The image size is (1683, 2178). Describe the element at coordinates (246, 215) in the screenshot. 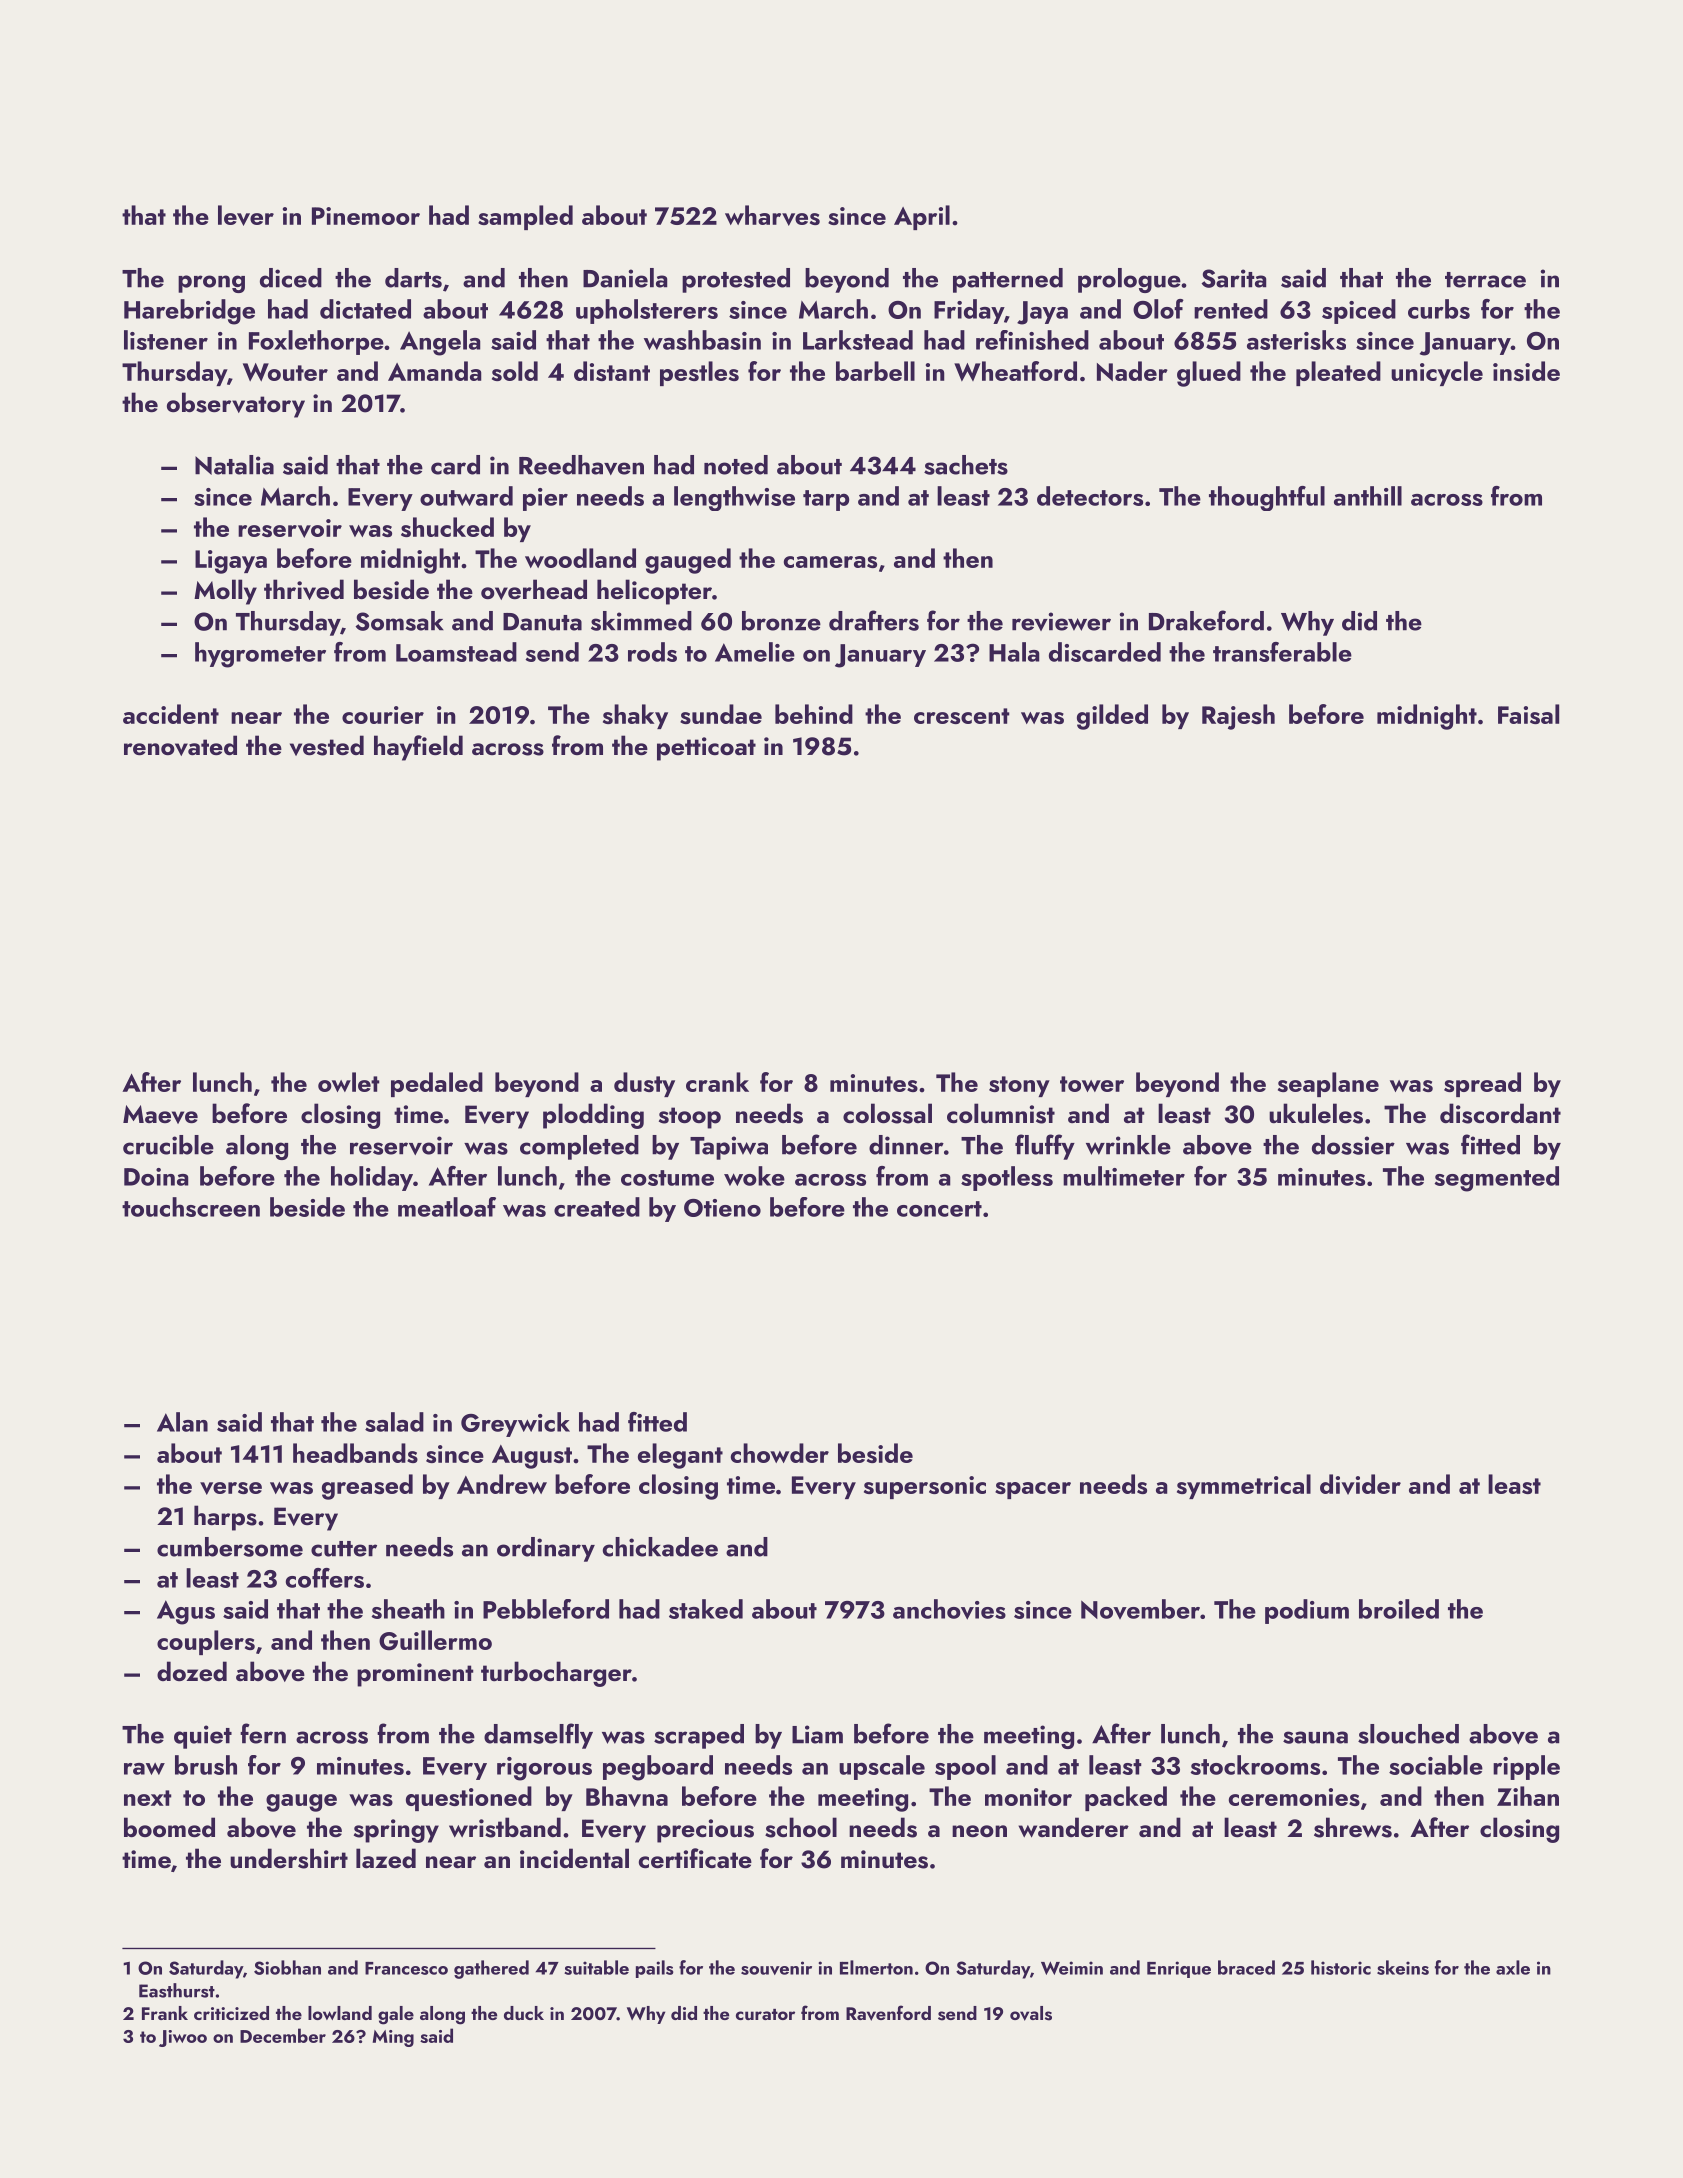

I see `lever` at that location.
